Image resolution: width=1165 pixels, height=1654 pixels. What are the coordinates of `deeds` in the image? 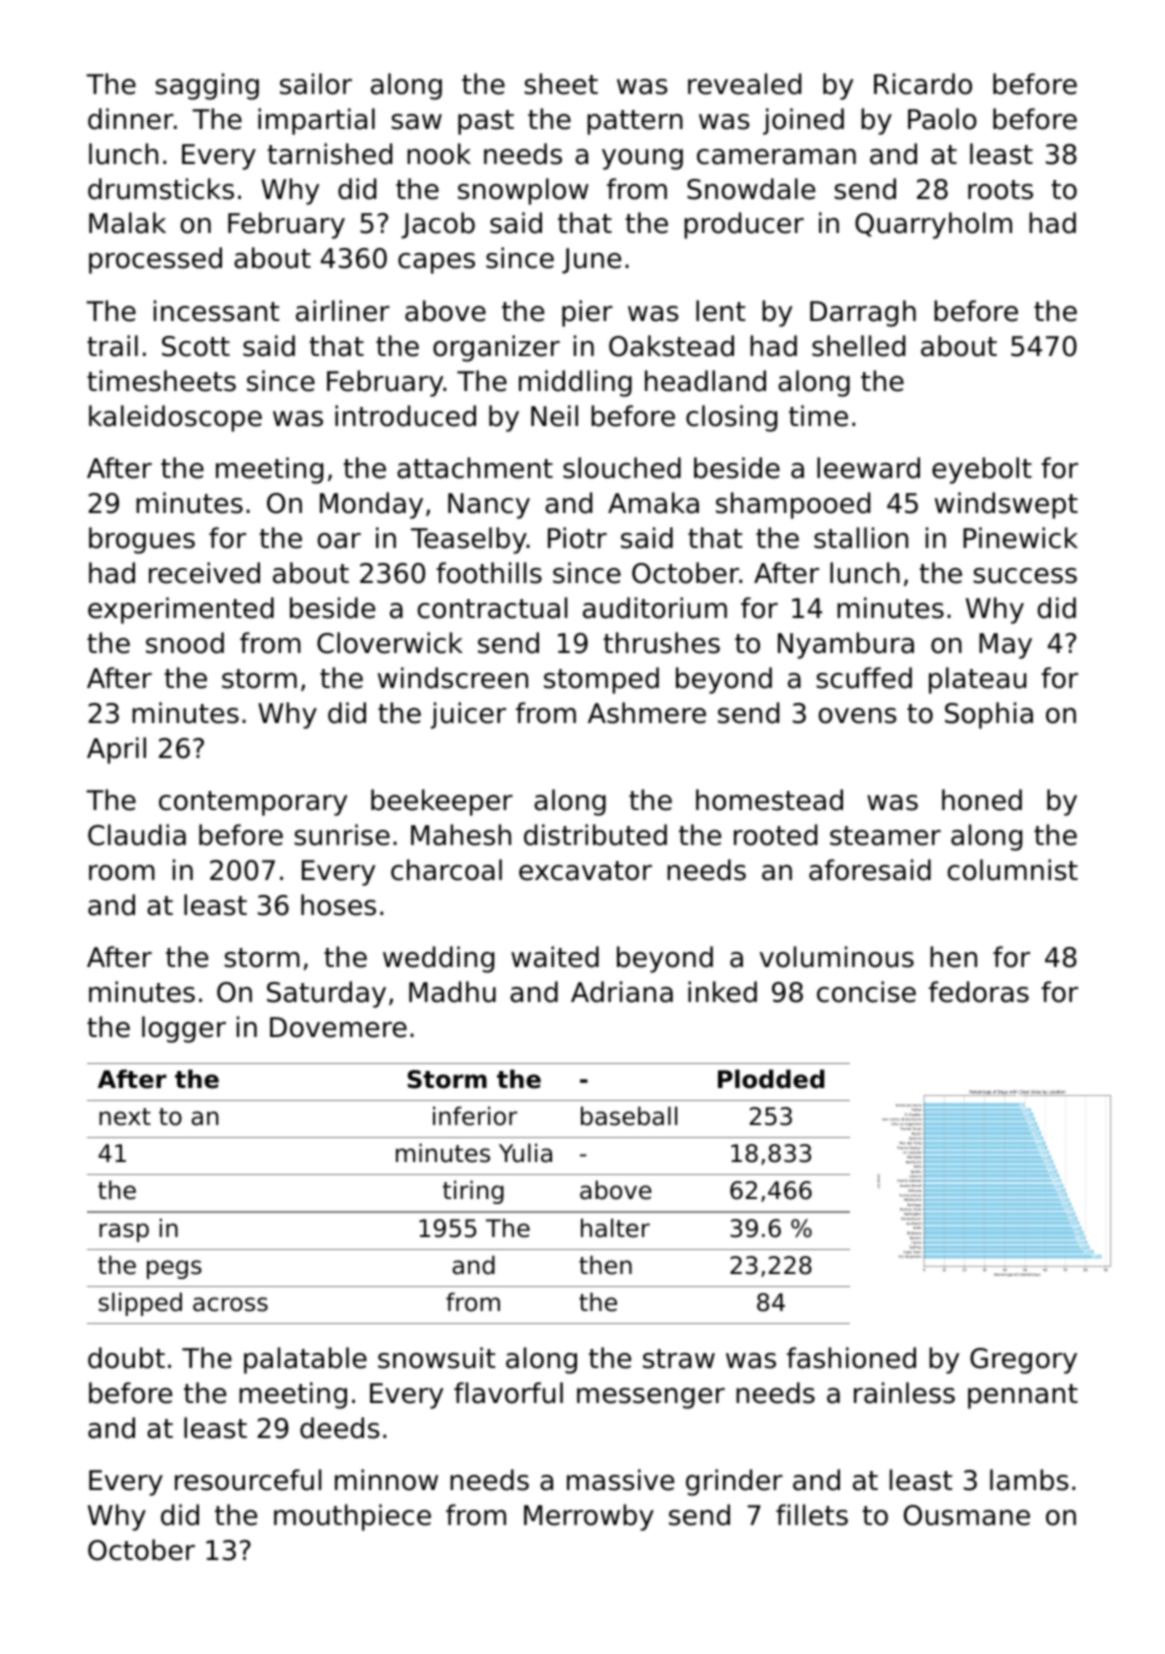 It's located at (339, 1428).
